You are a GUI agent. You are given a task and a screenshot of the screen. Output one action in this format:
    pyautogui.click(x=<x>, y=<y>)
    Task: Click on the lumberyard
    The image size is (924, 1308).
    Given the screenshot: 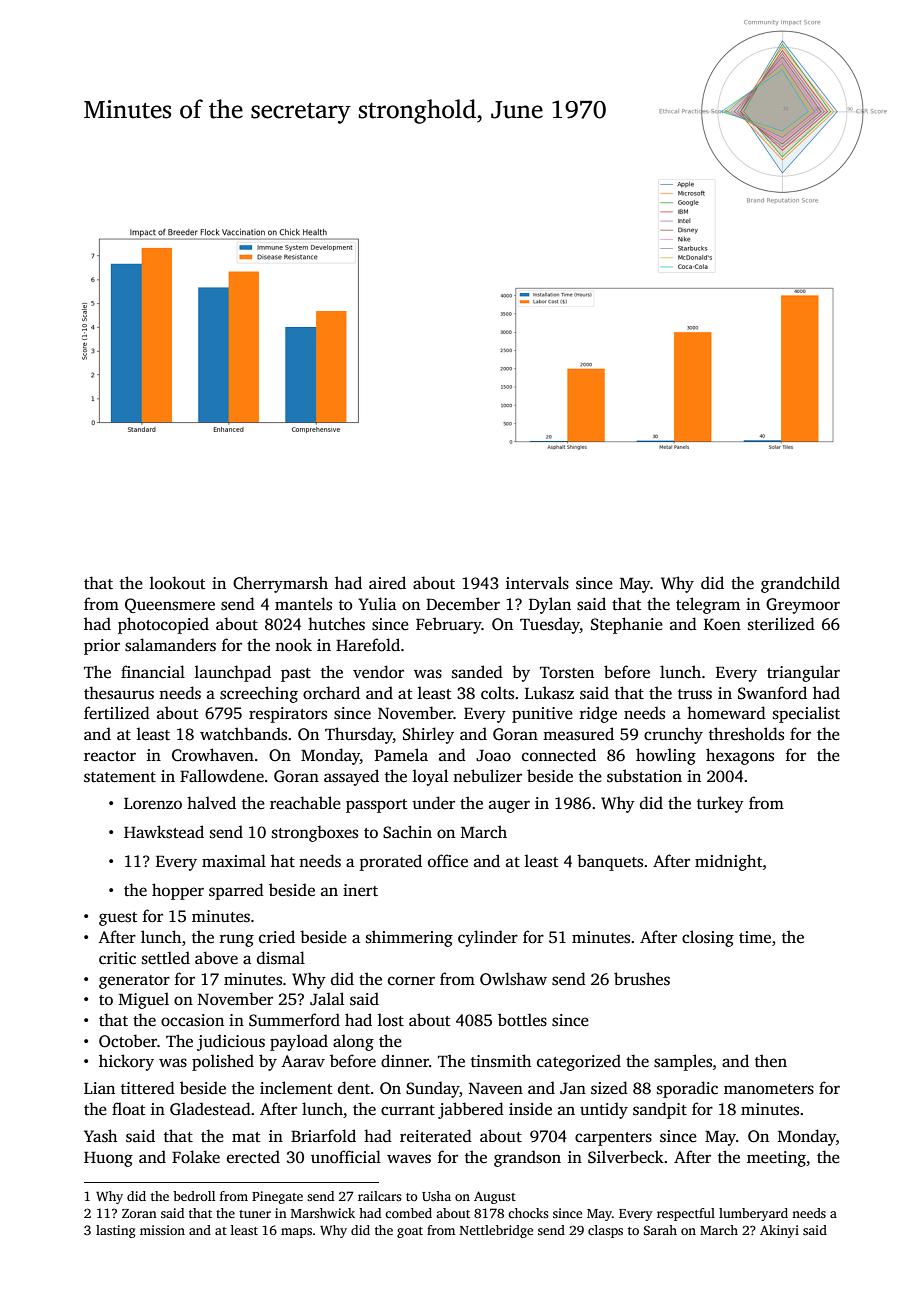 What is the action you would take?
    pyautogui.click(x=753, y=1214)
